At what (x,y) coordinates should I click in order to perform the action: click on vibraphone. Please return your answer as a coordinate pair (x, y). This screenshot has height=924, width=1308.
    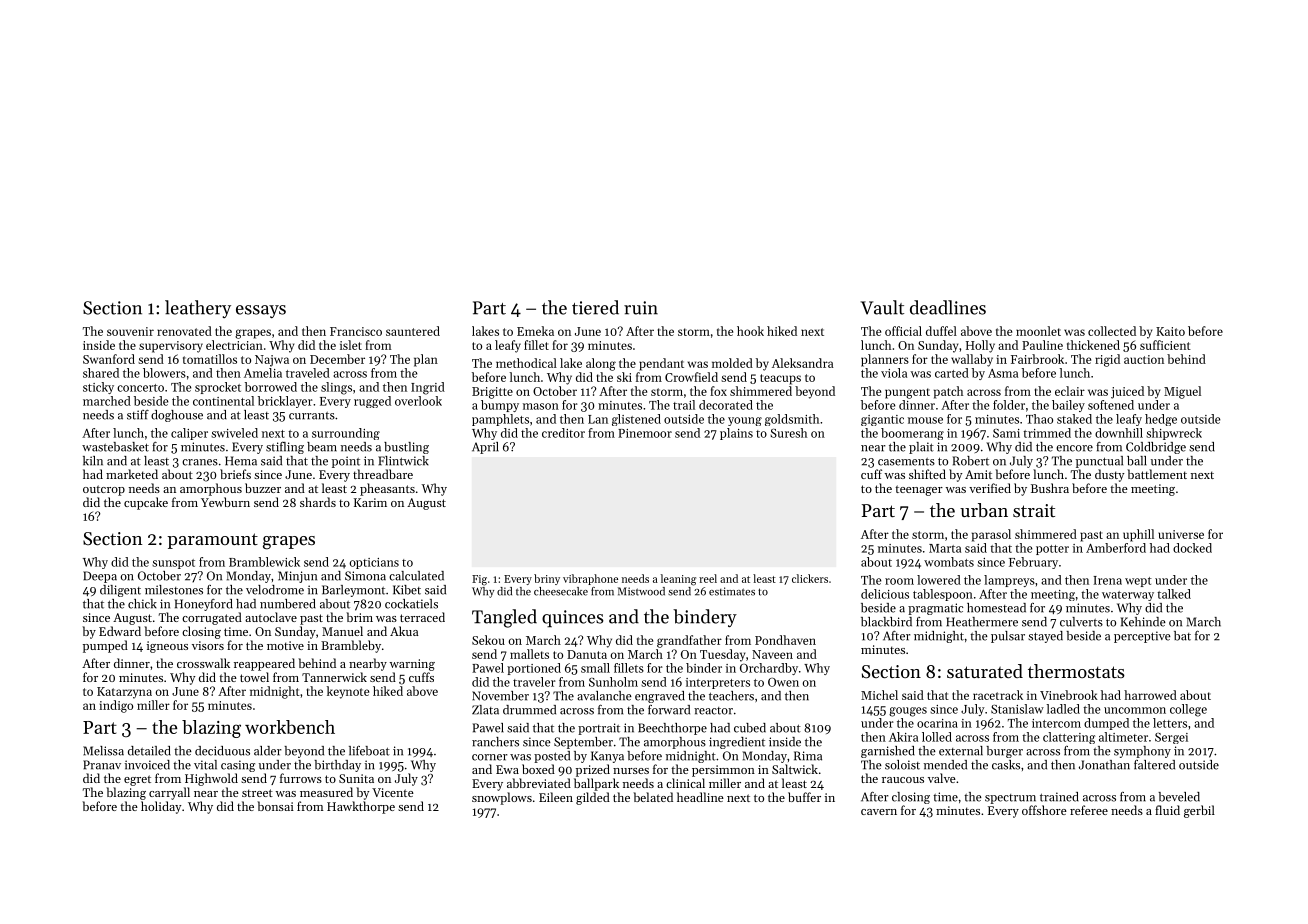
    Looking at the image, I should click on (590, 579).
